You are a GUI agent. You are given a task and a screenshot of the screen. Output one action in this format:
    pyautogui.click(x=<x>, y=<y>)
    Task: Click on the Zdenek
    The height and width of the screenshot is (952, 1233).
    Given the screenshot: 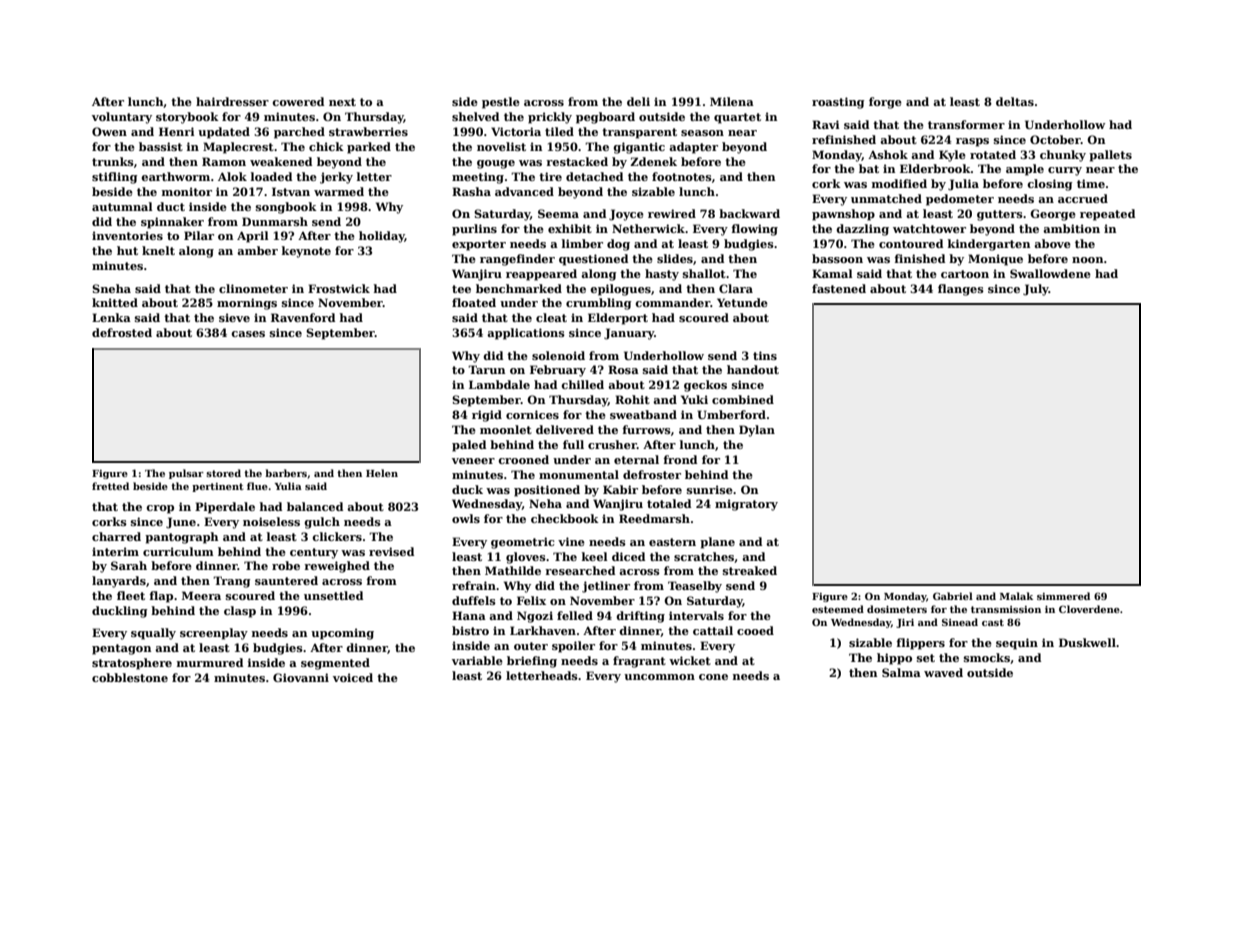 What is the action you would take?
    pyautogui.click(x=653, y=161)
